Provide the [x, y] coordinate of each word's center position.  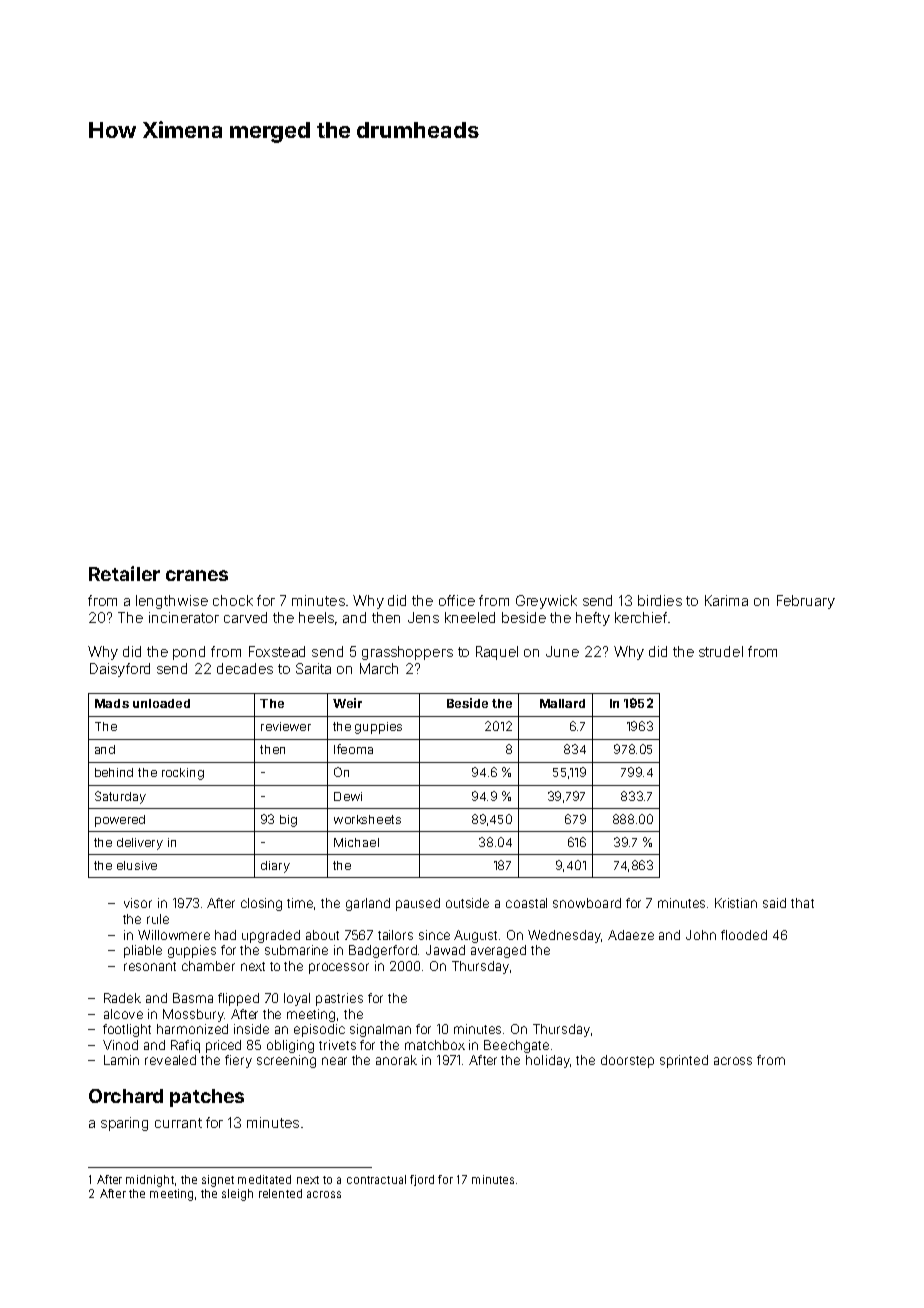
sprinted [684, 1061]
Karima [726, 600]
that [802, 903]
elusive [137, 865]
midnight [150, 1181]
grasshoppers [407, 653]
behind [114, 772]
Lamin [121, 1060]
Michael [356, 842]
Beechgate [516, 1046]
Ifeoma [353, 749]
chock [233, 600]
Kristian [736, 903]
